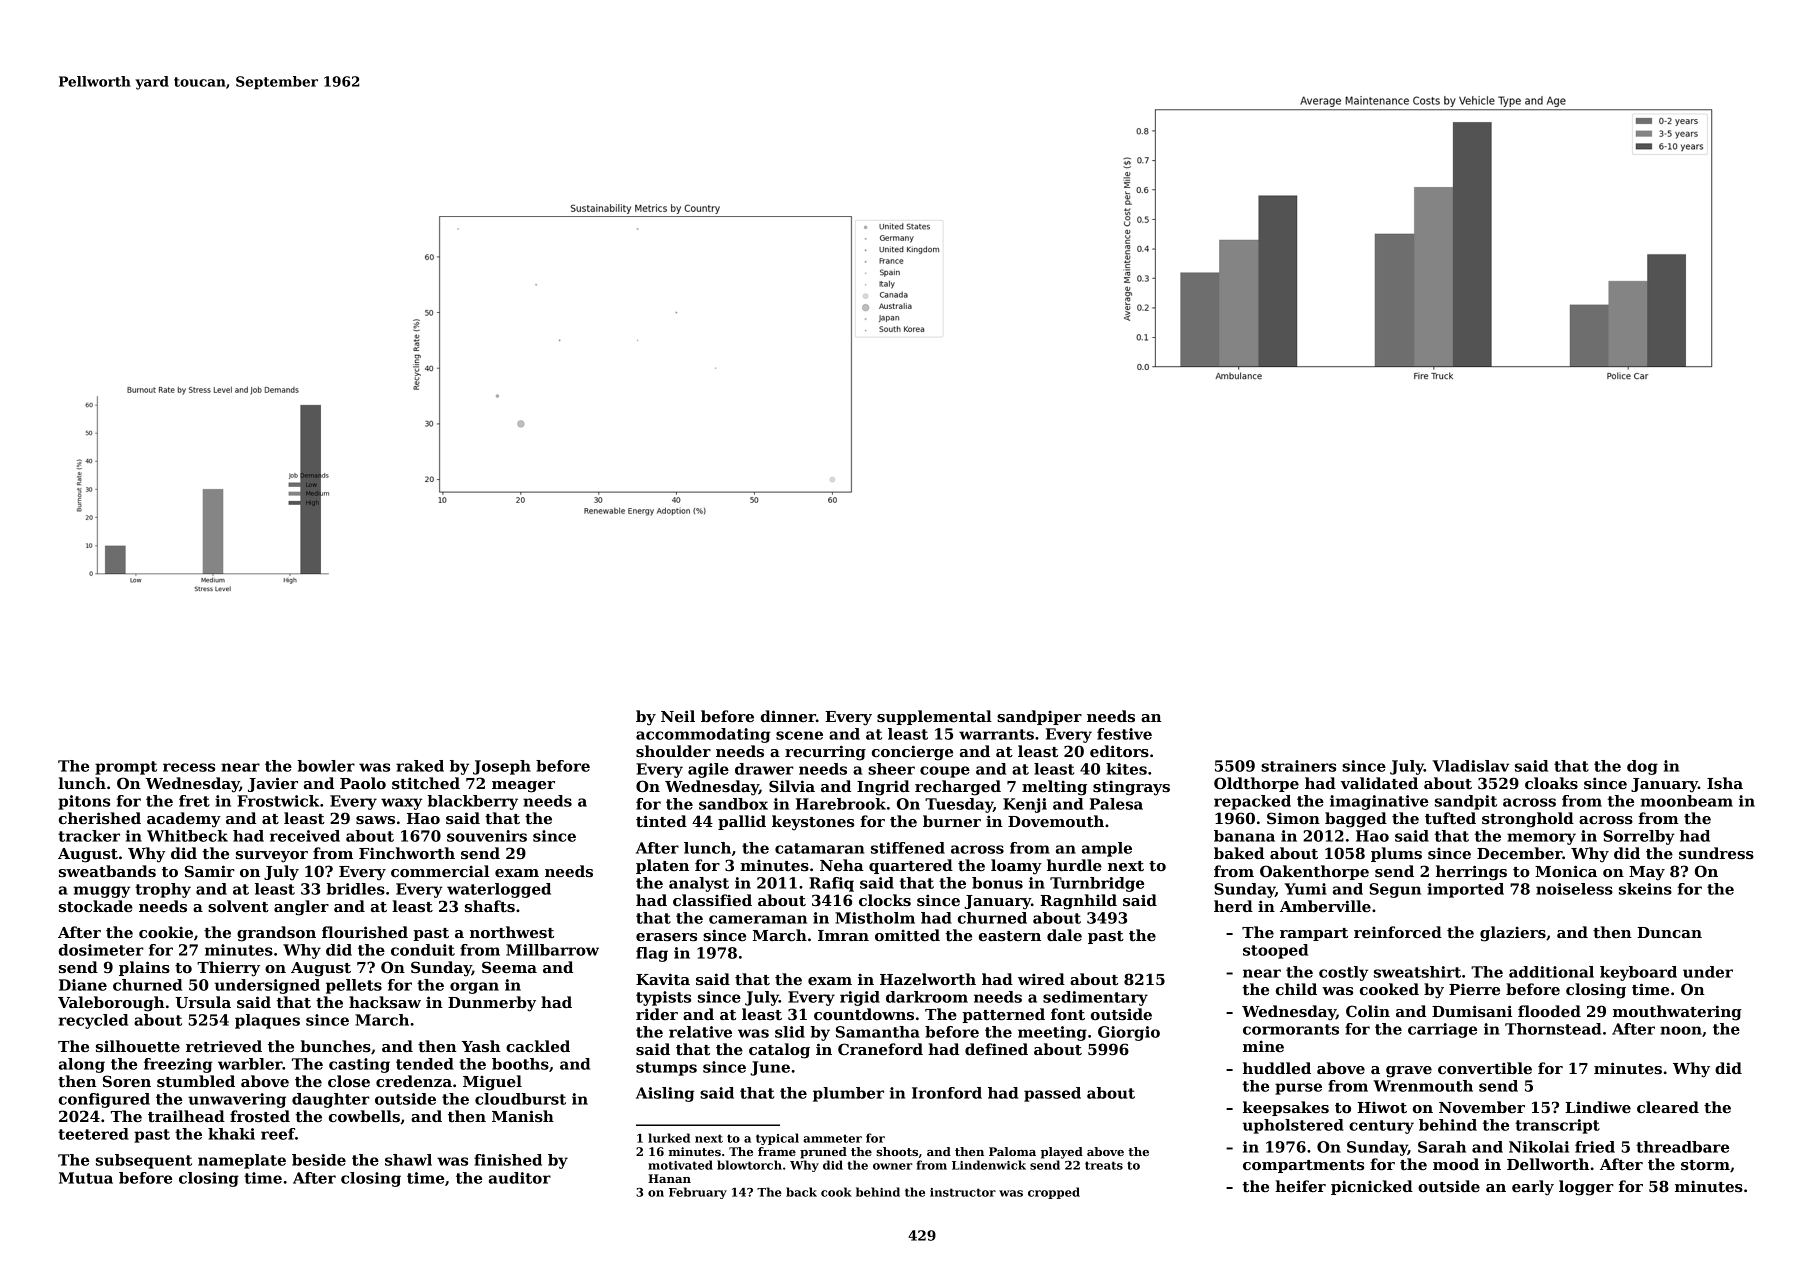 This image has height=1284, width=1816. Describe the element at coordinates (1442, 1147) in the image. I see `Sarah` at that location.
